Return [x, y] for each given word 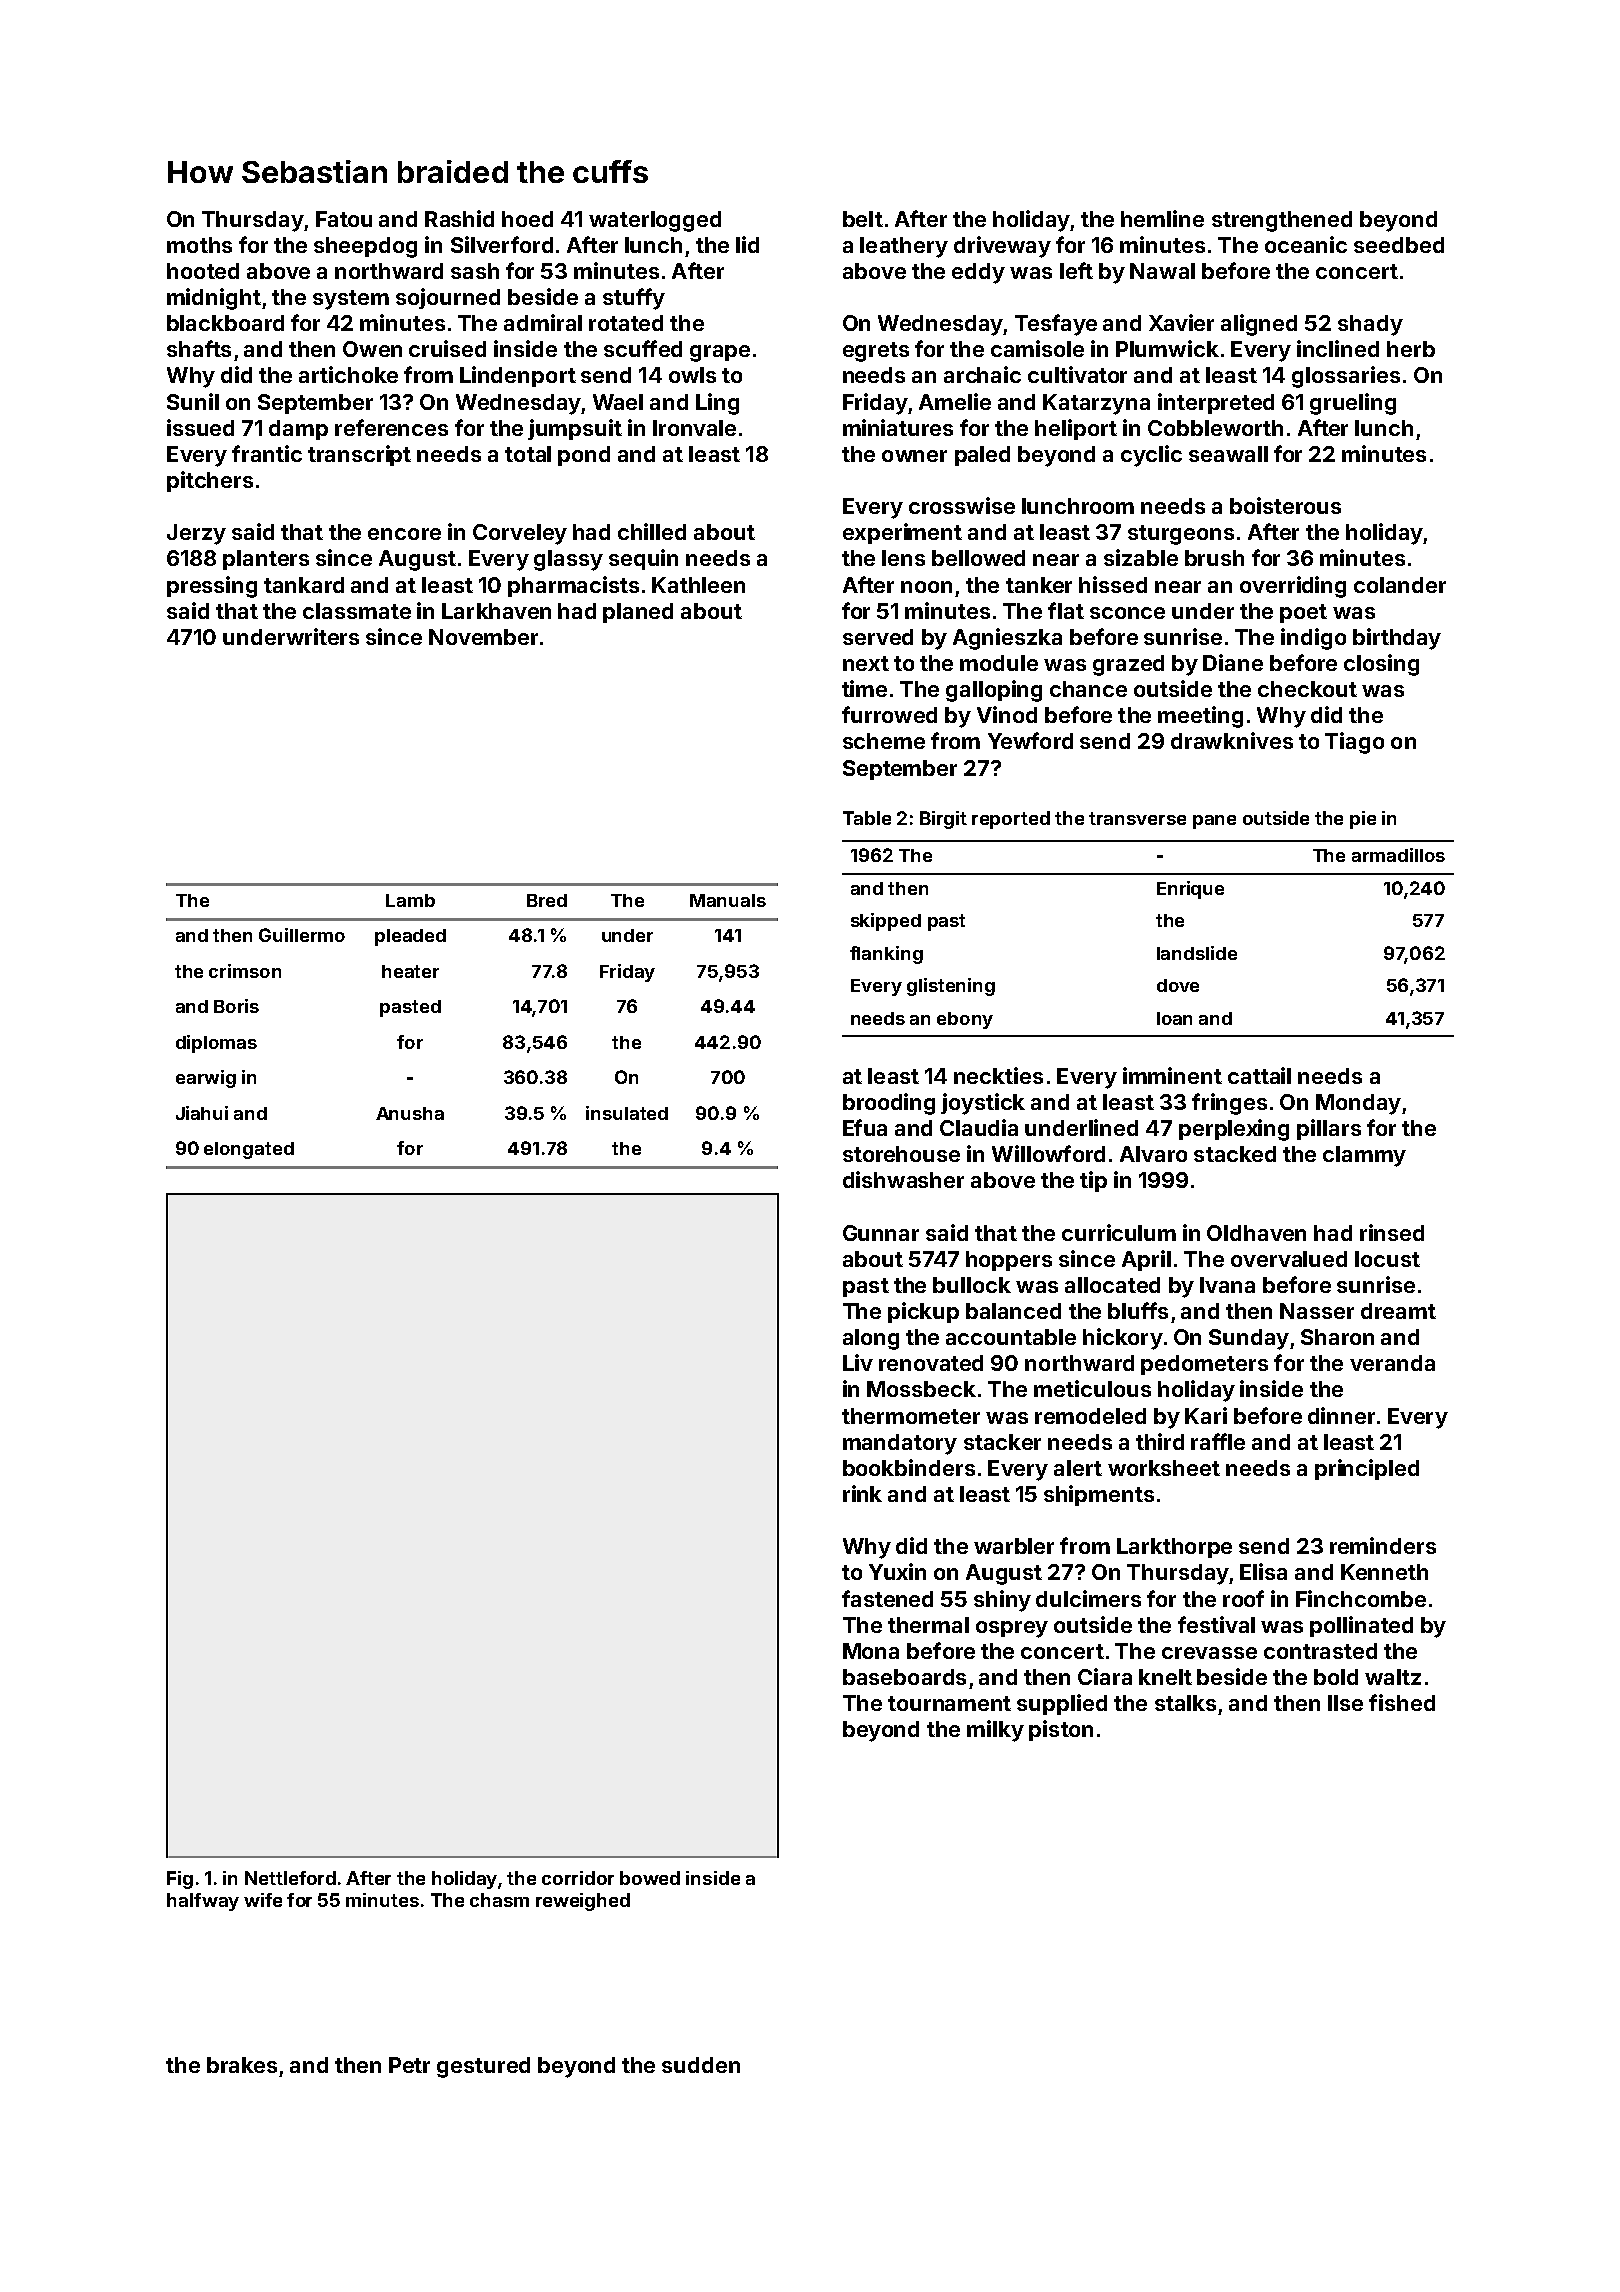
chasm [499, 1900]
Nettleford [290, 1878]
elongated [249, 1150]
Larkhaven [496, 611]
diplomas [216, 1044]
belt [863, 219]
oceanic [1306, 244]
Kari [1206, 1415]
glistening [951, 987]
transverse [1137, 818]
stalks [1185, 1703]
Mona [871, 1651]
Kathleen [698, 585]
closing [1381, 665]
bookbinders [909, 1467]
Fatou [344, 219]
